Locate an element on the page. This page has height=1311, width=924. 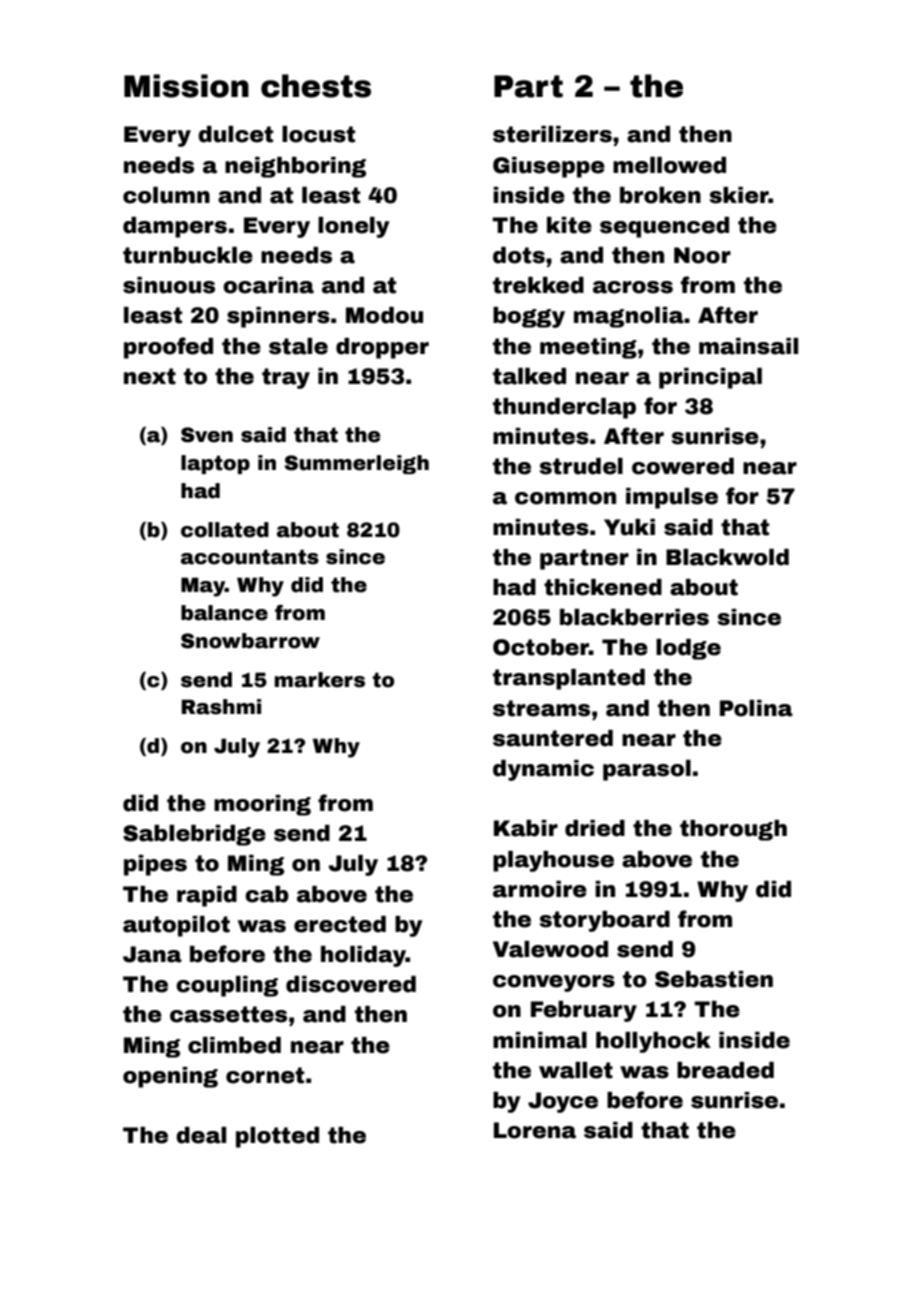
mainsail is located at coordinates (748, 346).
